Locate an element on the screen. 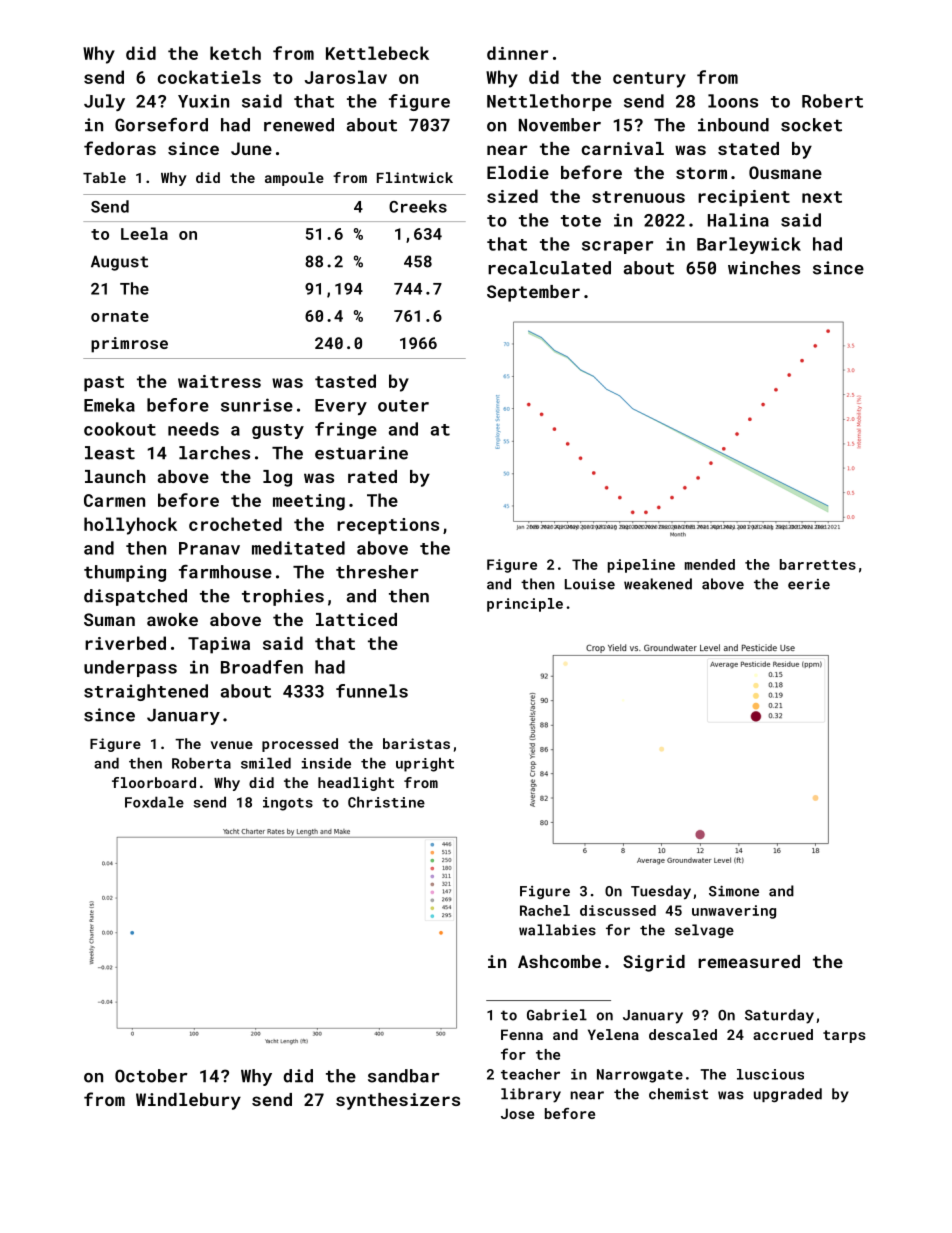  cockatiels is located at coordinates (209, 77).
